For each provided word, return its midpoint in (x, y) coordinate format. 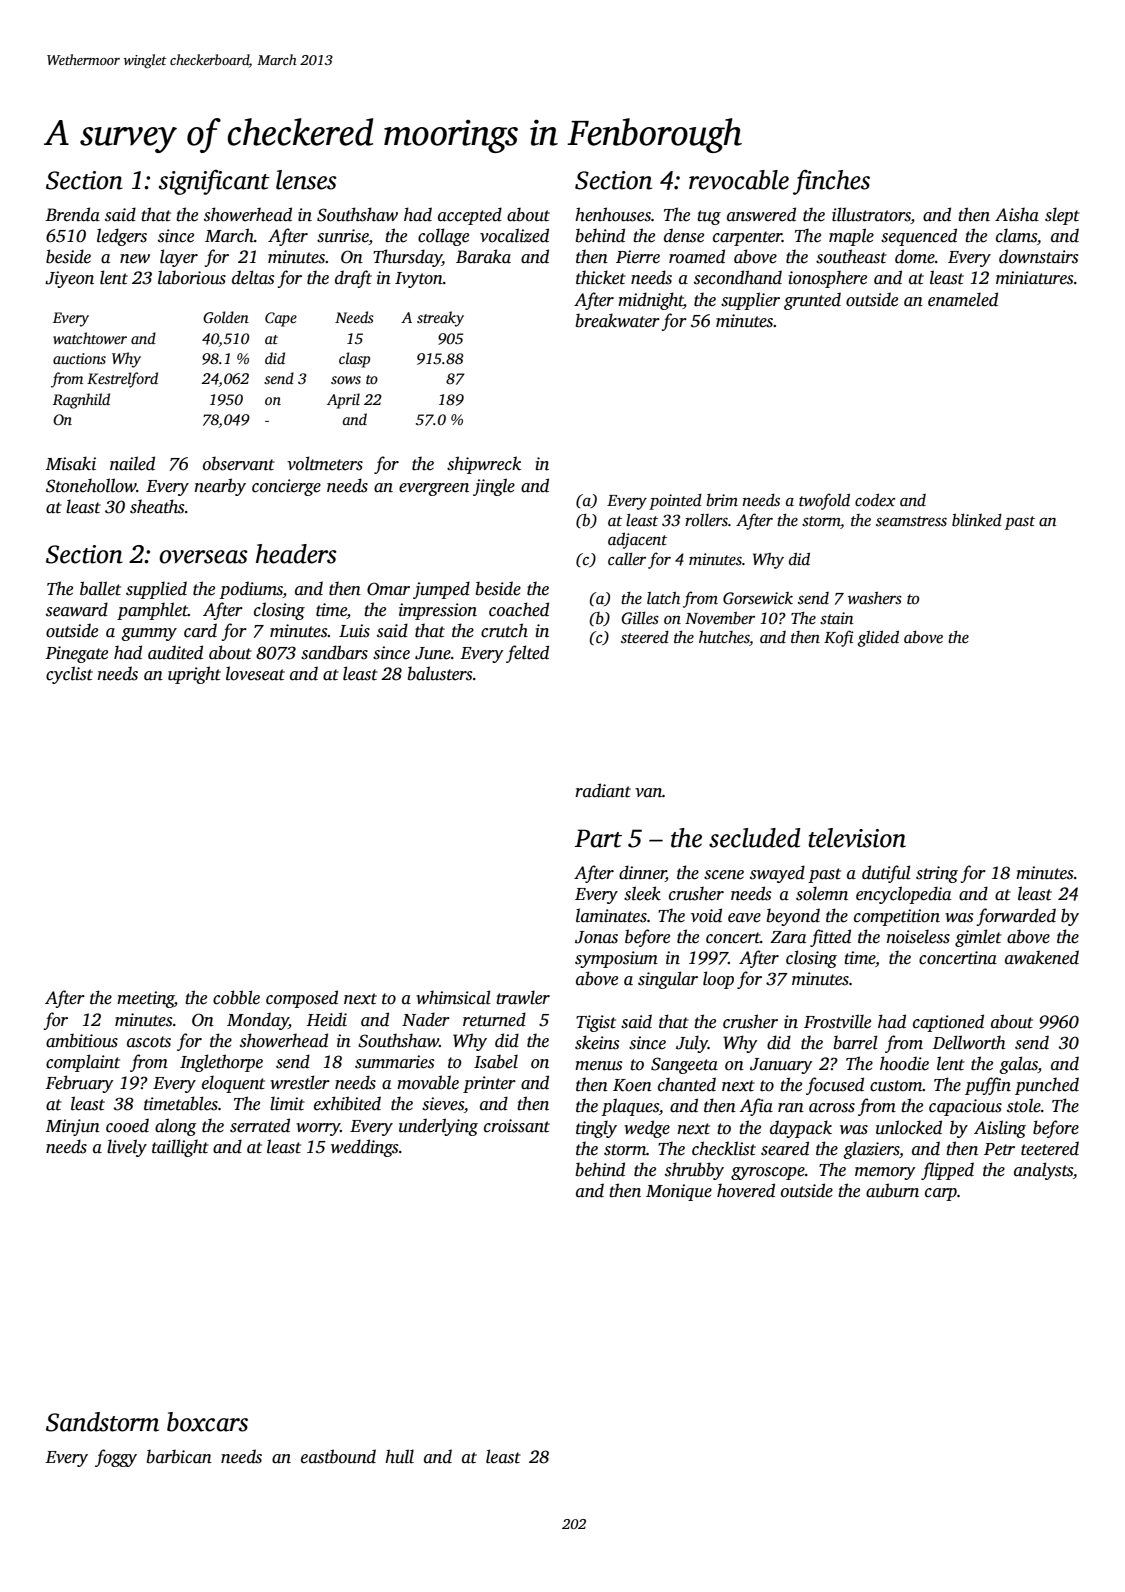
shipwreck (484, 465)
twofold (824, 501)
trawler (523, 997)
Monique (679, 1192)
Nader (426, 1019)
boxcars (207, 1422)
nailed (132, 463)
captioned (948, 1023)
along (176, 1127)
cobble (236, 997)
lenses (306, 180)
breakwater (618, 320)
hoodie (904, 1063)
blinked (977, 520)
